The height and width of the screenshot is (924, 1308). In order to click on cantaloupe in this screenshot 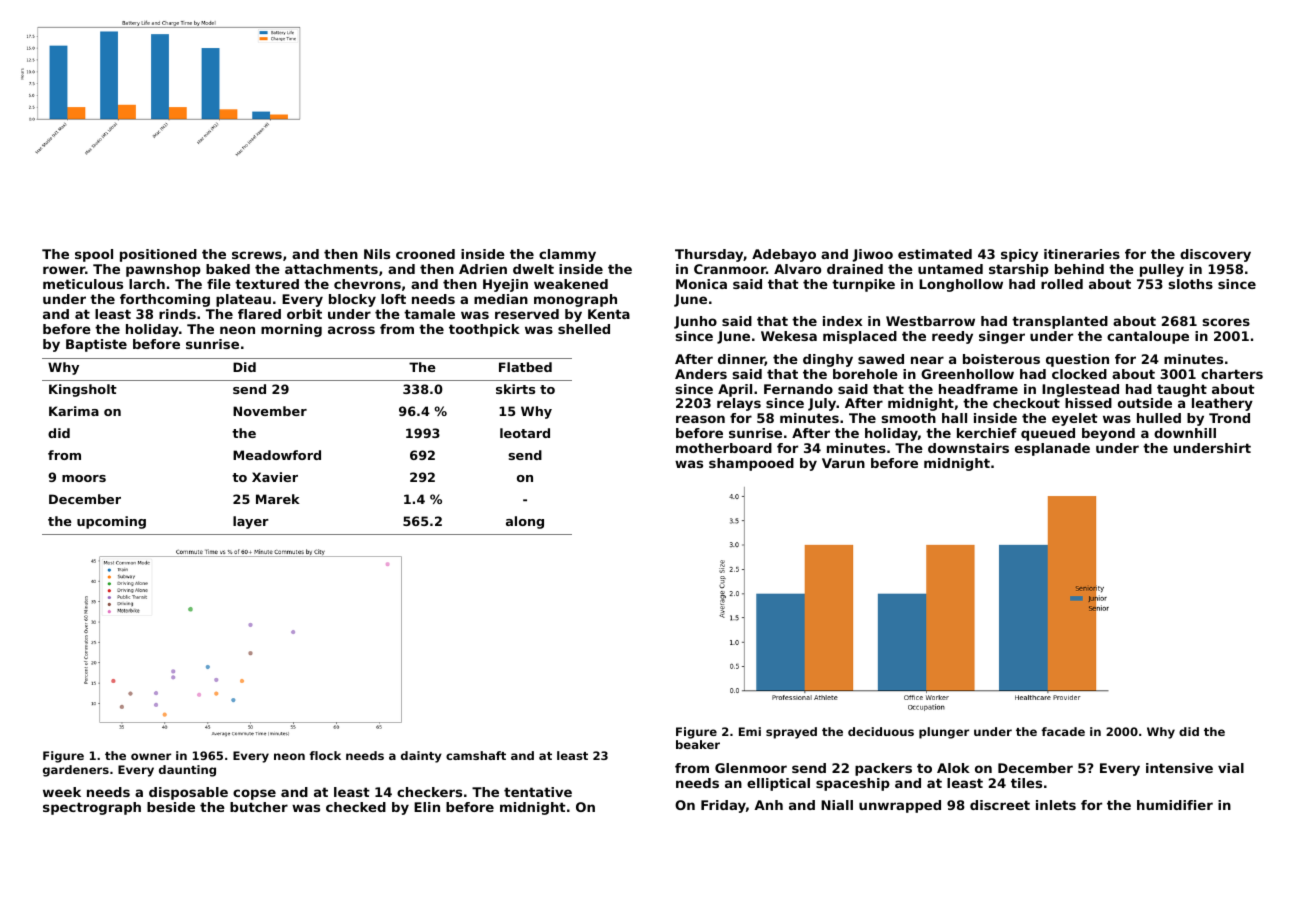, I will do `click(1148, 337)`.
